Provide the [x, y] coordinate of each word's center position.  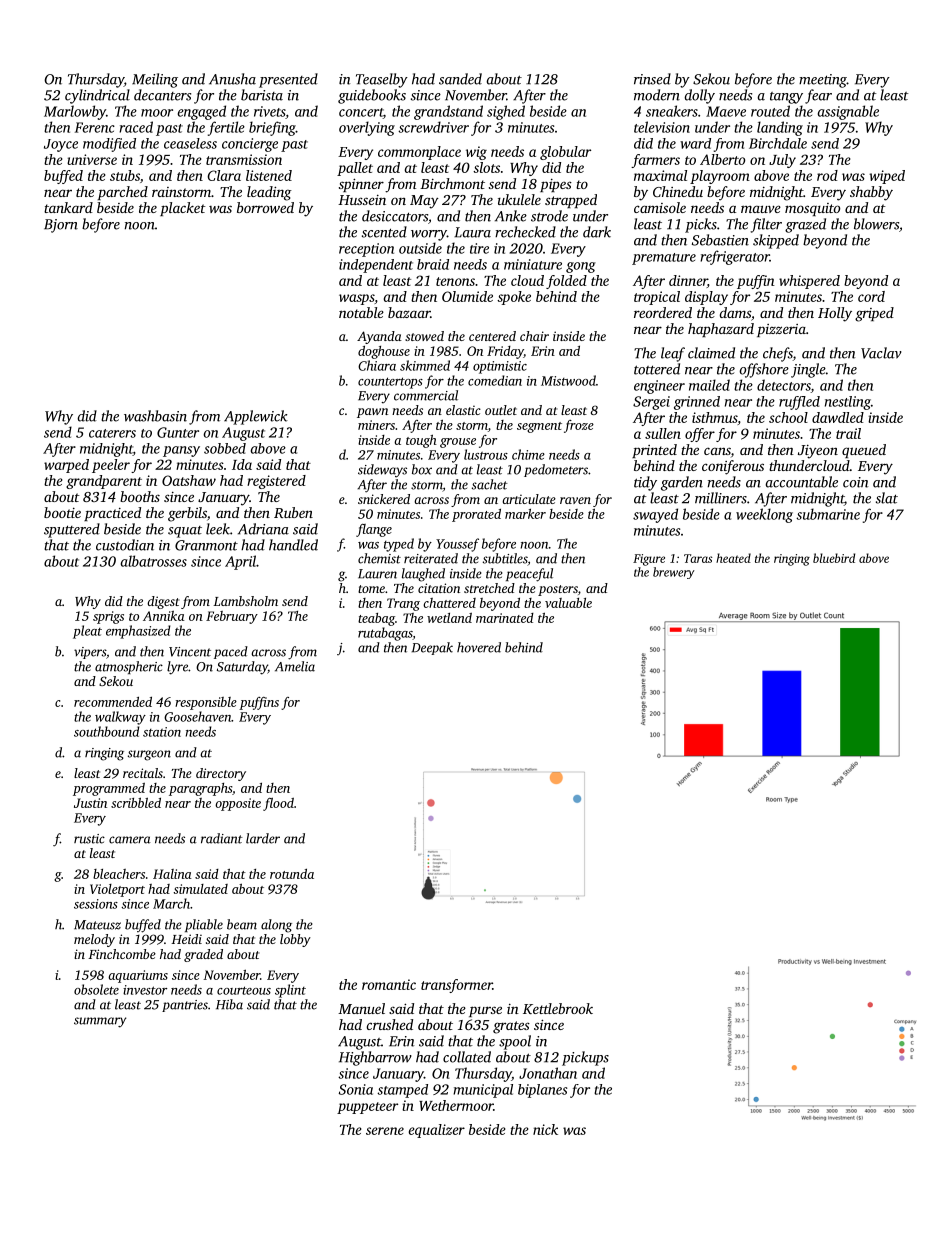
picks [701, 225]
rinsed [652, 79]
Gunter [178, 432]
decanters [162, 95]
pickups [585, 1058]
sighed [506, 112]
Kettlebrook [558, 1008]
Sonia [356, 1089]
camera [130, 840]
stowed [424, 336]
